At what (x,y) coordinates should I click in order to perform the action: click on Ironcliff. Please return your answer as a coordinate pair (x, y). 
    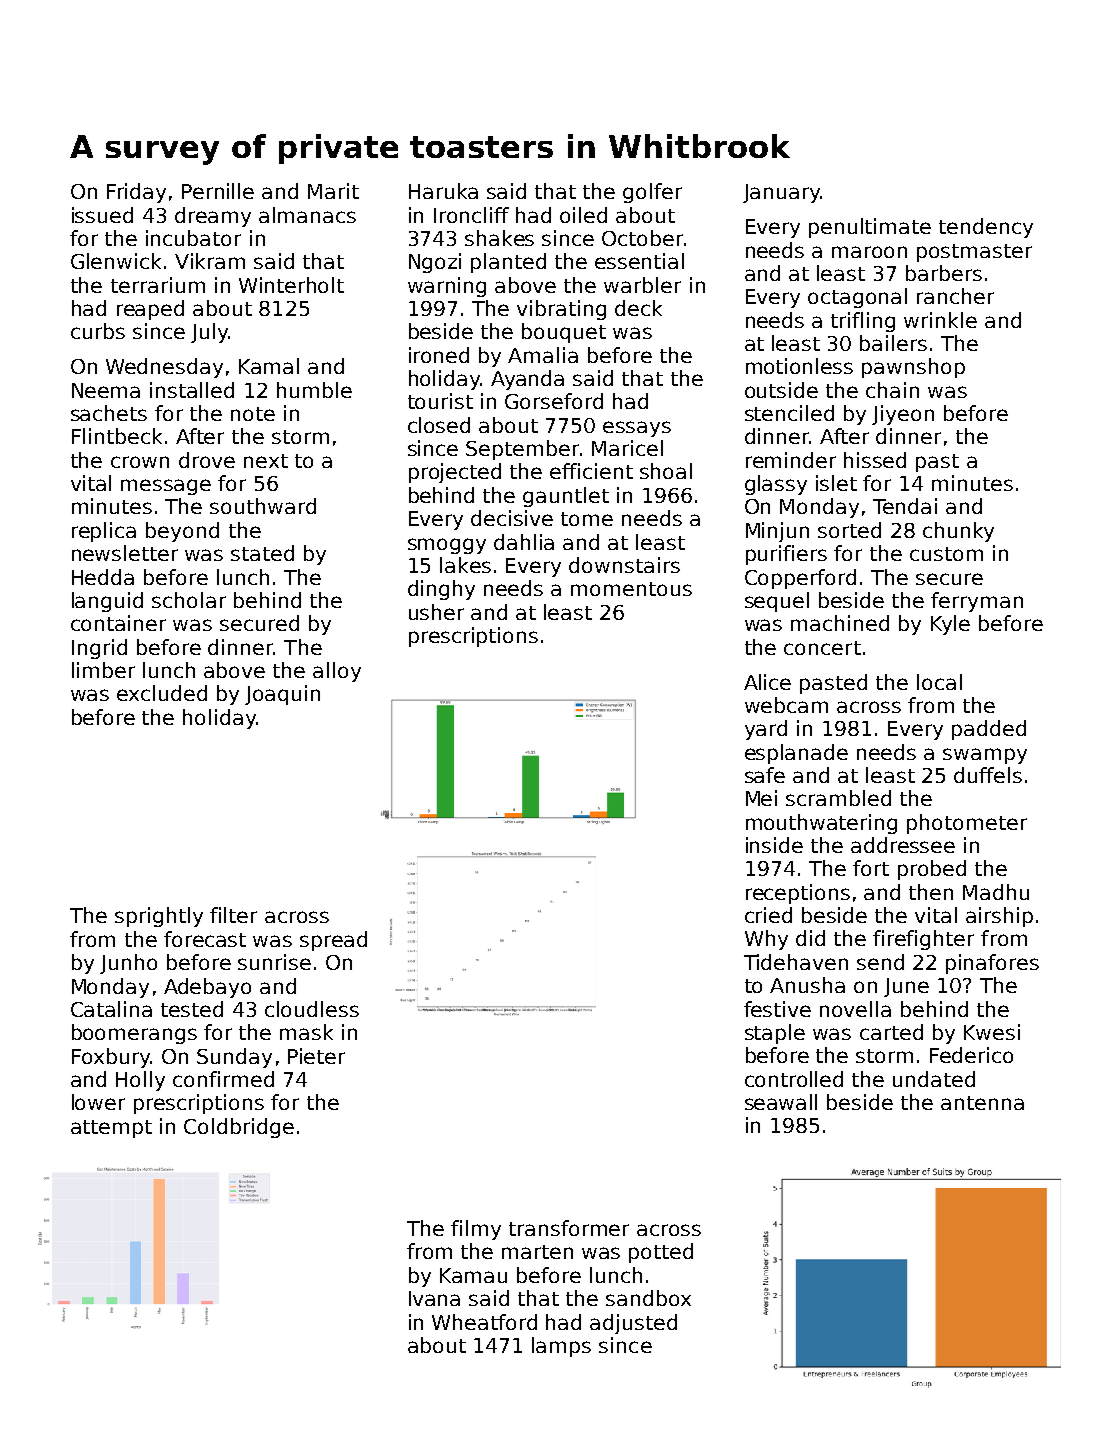
    Looking at the image, I should click on (471, 215).
